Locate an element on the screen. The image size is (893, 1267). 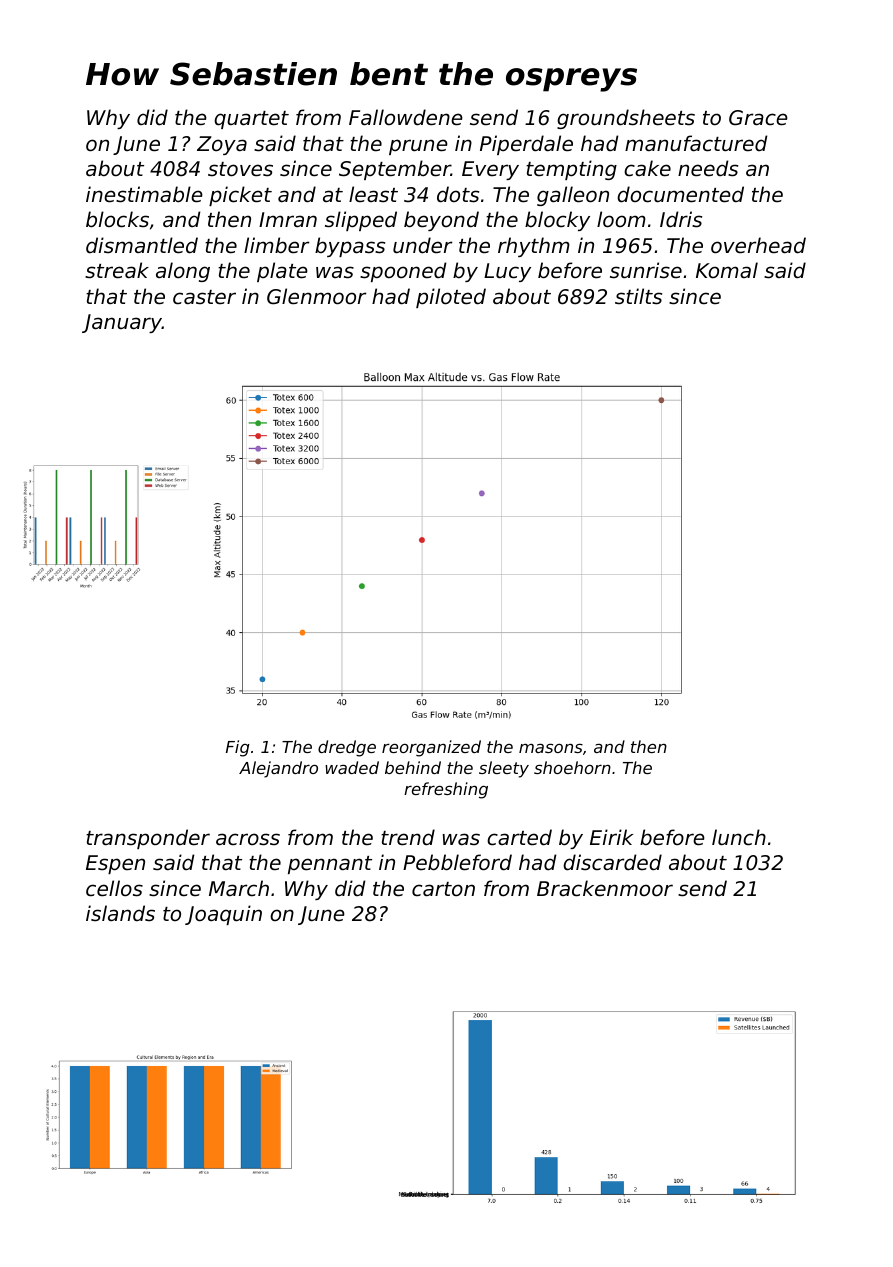
Zoya is located at coordinates (222, 145).
